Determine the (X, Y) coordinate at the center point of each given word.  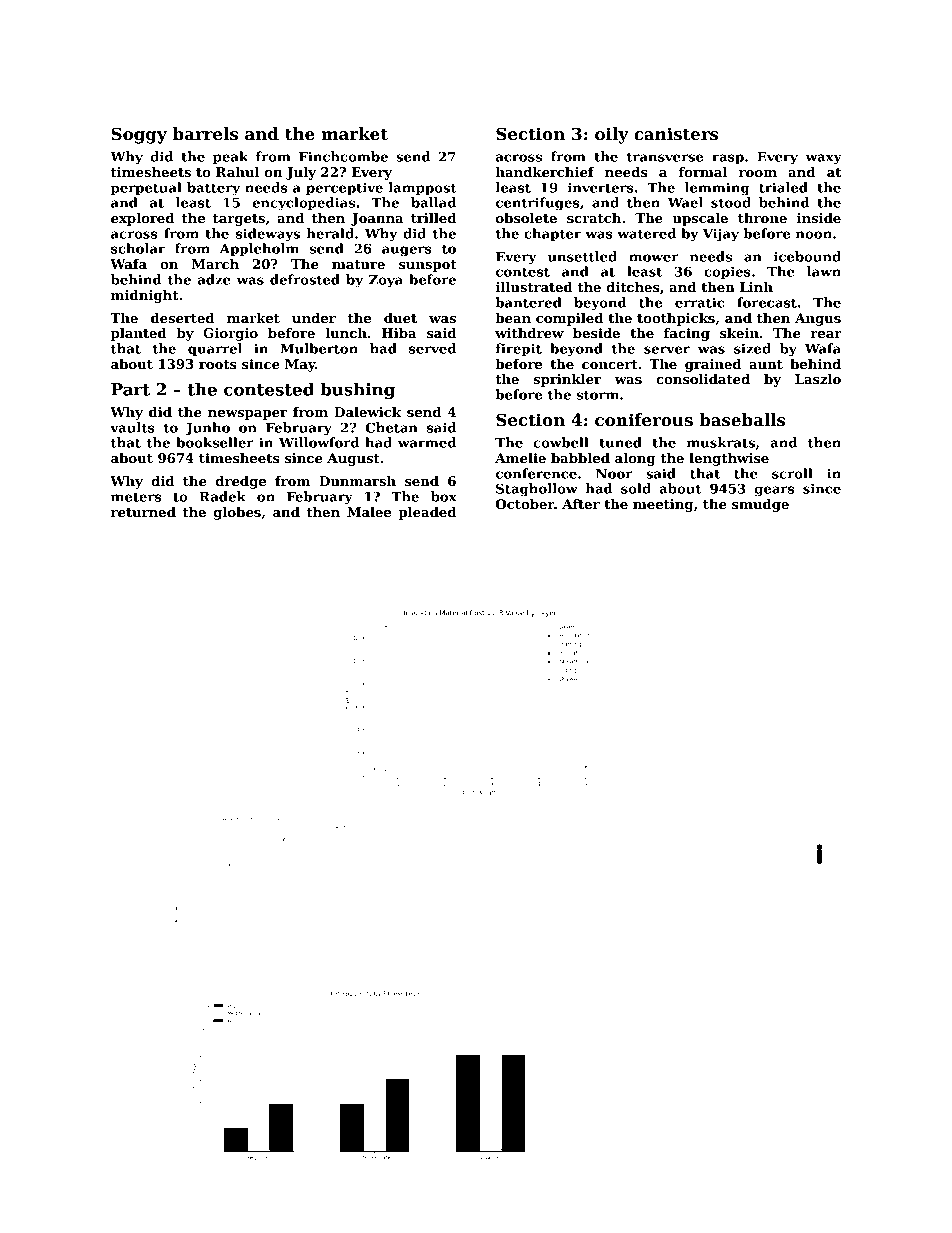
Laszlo (818, 379)
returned (143, 512)
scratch (594, 218)
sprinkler (567, 380)
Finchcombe (343, 156)
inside (819, 218)
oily (611, 135)
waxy (824, 159)
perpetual (146, 188)
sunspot (428, 266)
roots (218, 364)
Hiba (399, 333)
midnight (145, 296)
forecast (767, 302)
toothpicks (676, 319)
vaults (132, 427)
